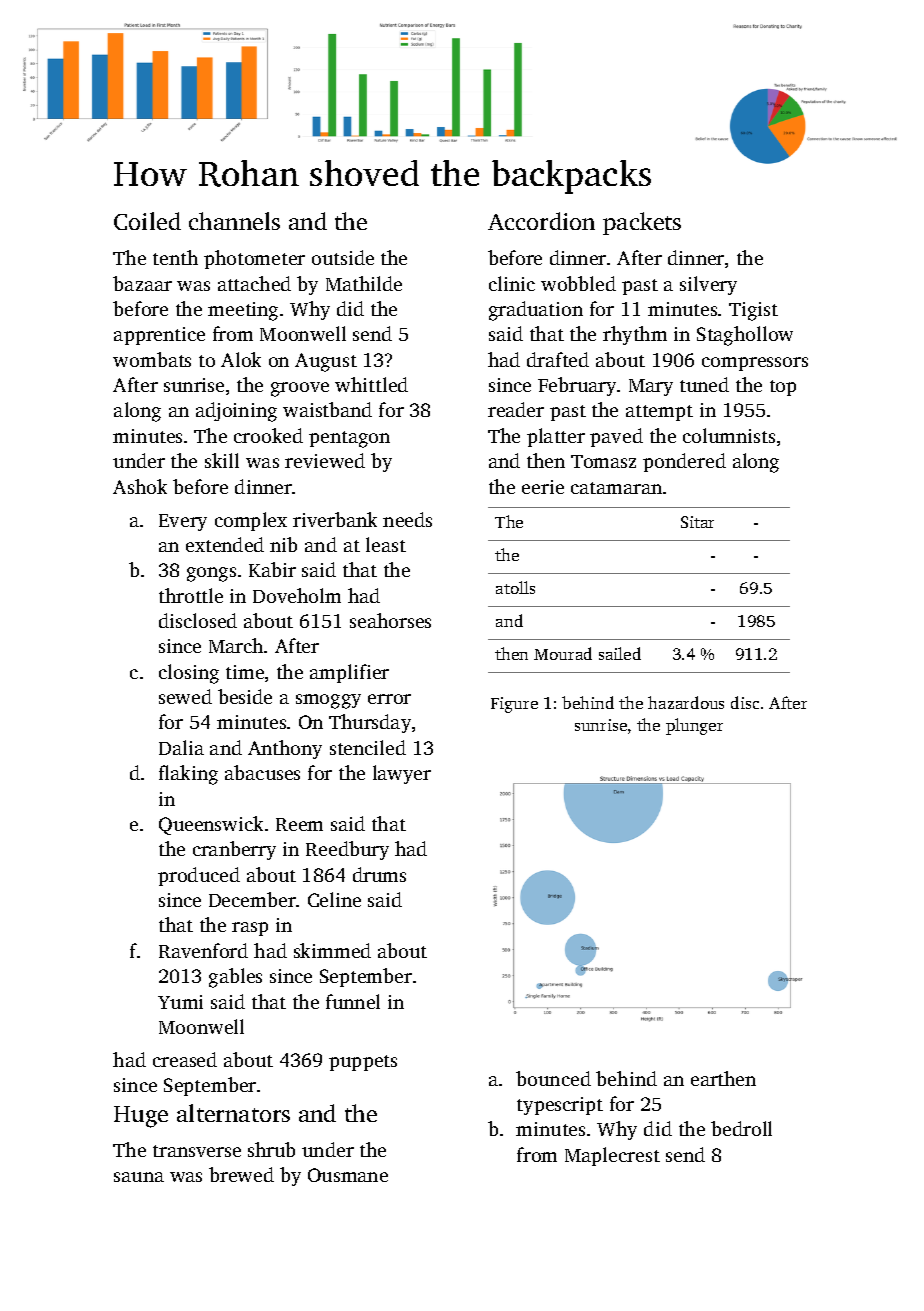  I want to click on plunger, so click(694, 726).
